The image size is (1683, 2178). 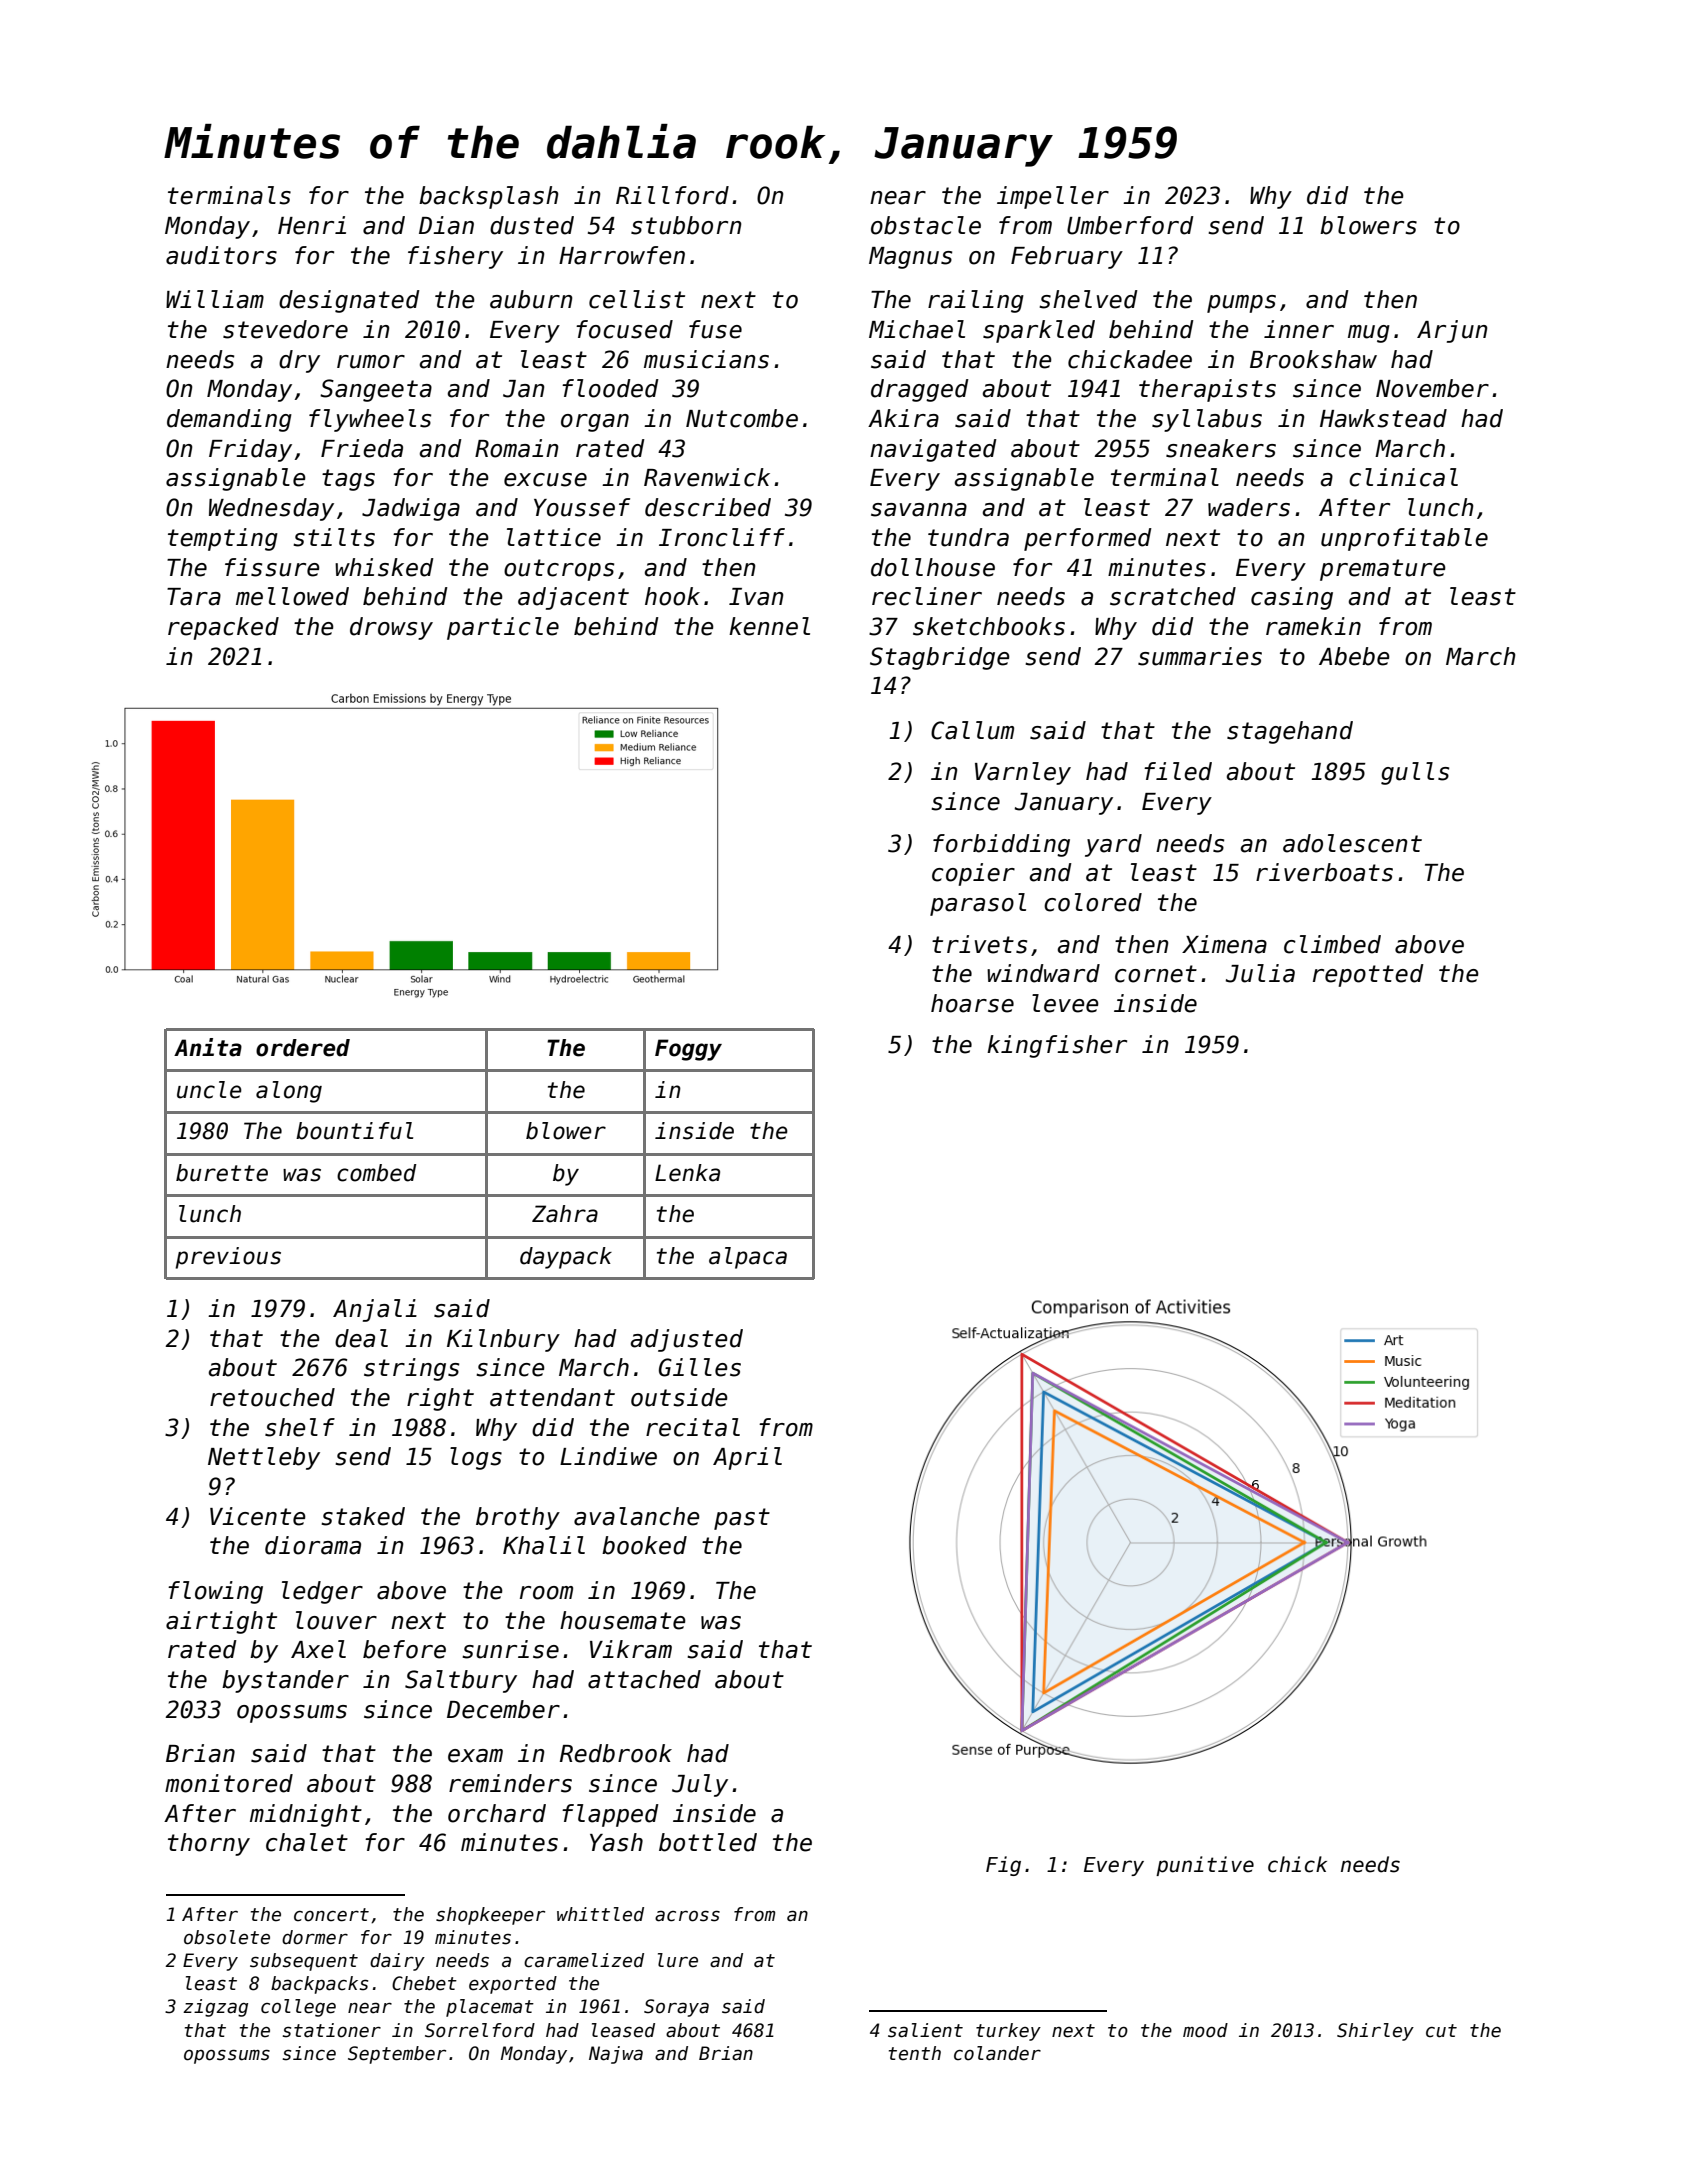 I want to click on gulls, so click(x=1415, y=773).
